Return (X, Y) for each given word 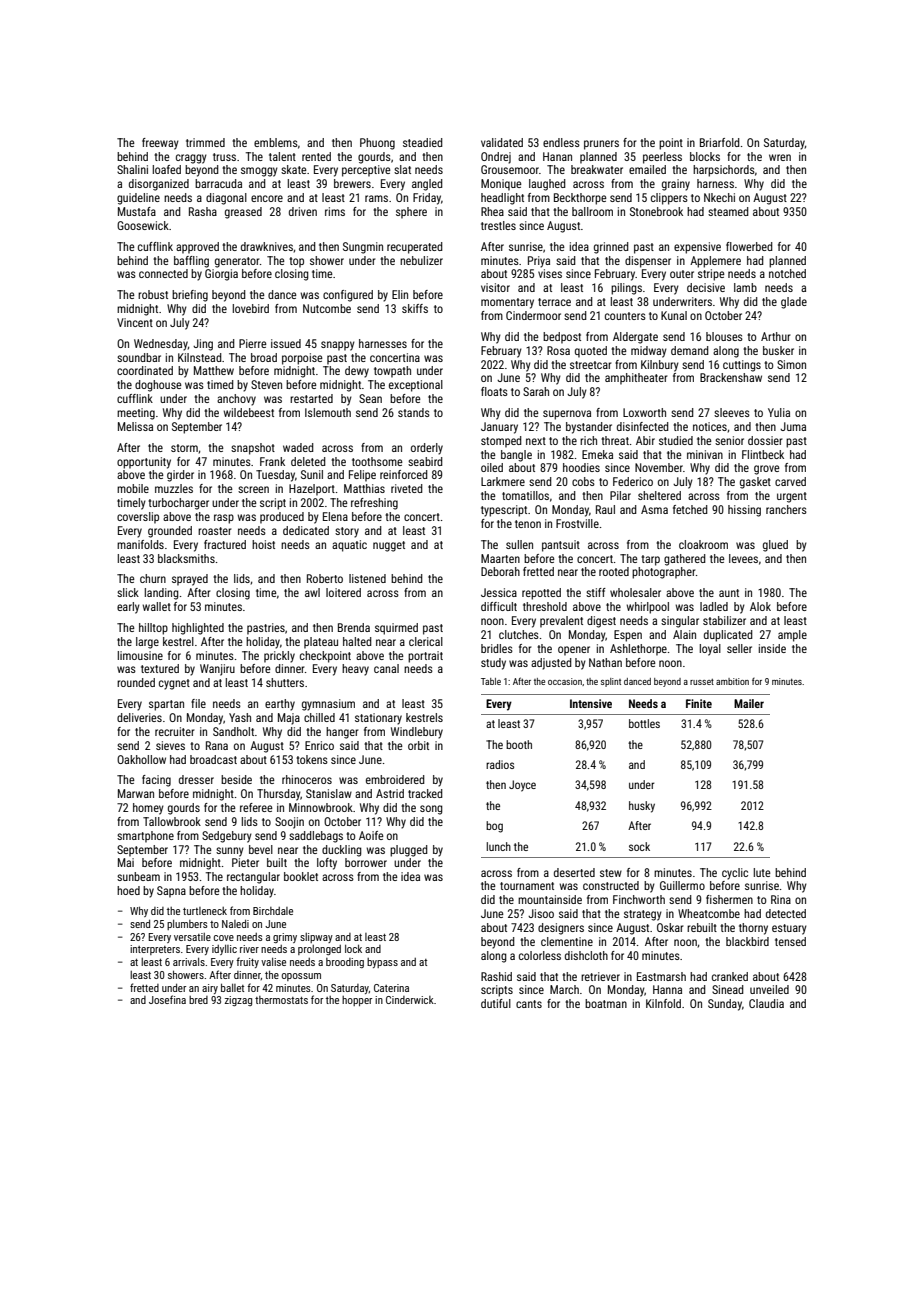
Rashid (496, 976)
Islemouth (328, 412)
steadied (423, 142)
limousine (140, 655)
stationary (378, 719)
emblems (276, 142)
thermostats (281, 1000)
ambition (732, 681)
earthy (280, 705)
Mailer (749, 703)
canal (386, 668)
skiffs (415, 308)
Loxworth (644, 412)
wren (780, 157)
